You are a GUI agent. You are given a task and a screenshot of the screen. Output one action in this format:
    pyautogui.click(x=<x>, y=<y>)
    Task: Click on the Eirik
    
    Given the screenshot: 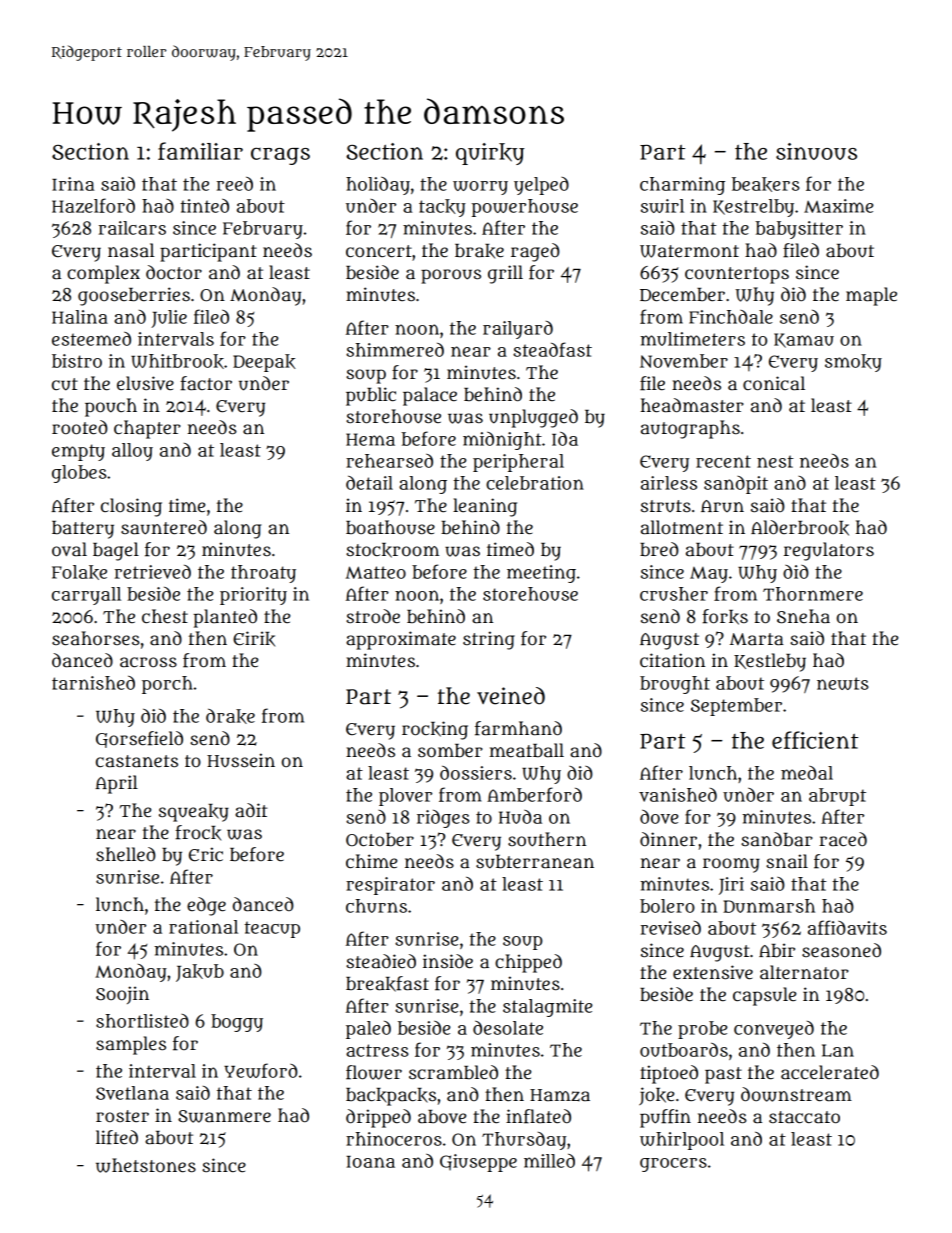 What is the action you would take?
    pyautogui.click(x=254, y=639)
